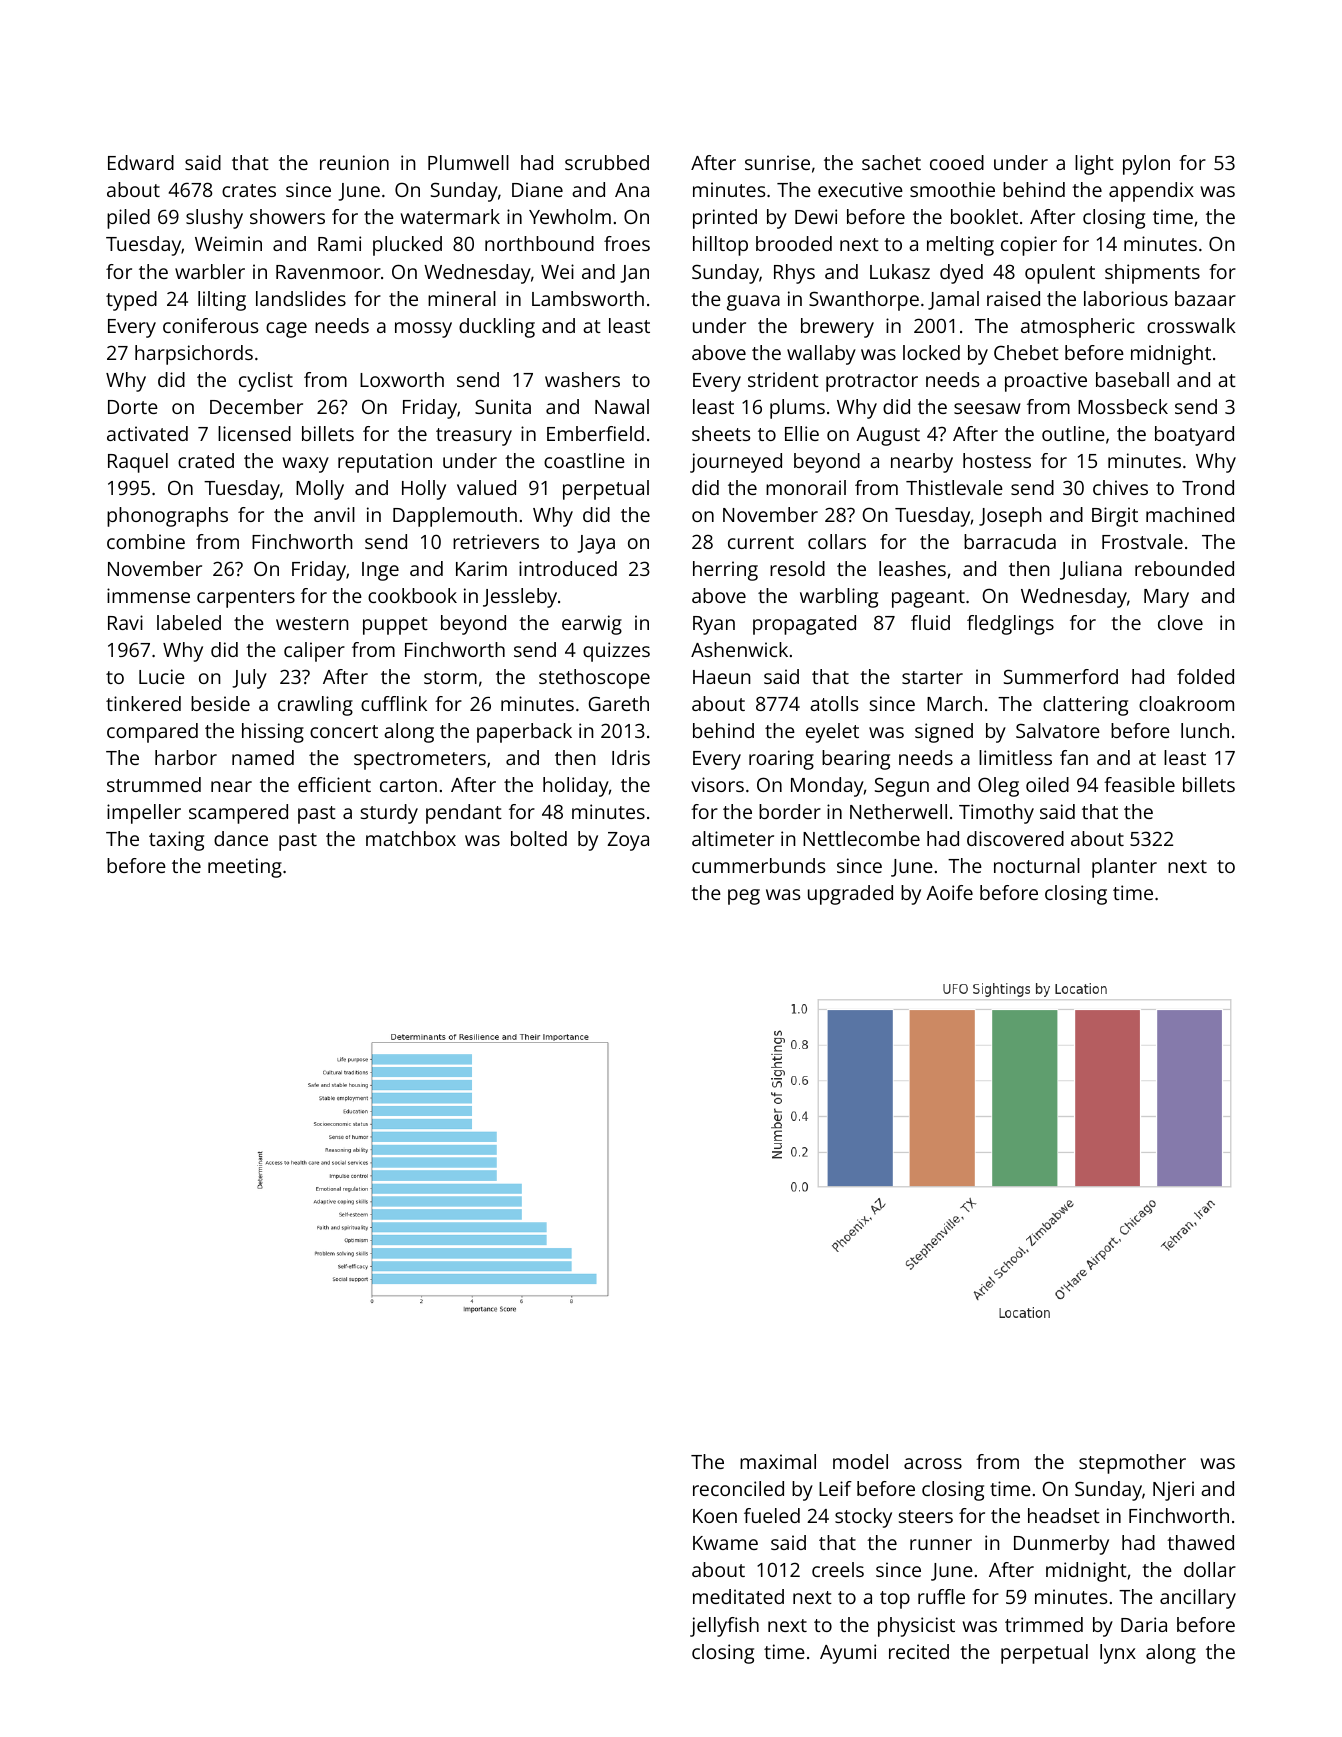 The width and height of the page is (1342, 1737). I want to click on guava, so click(753, 303).
